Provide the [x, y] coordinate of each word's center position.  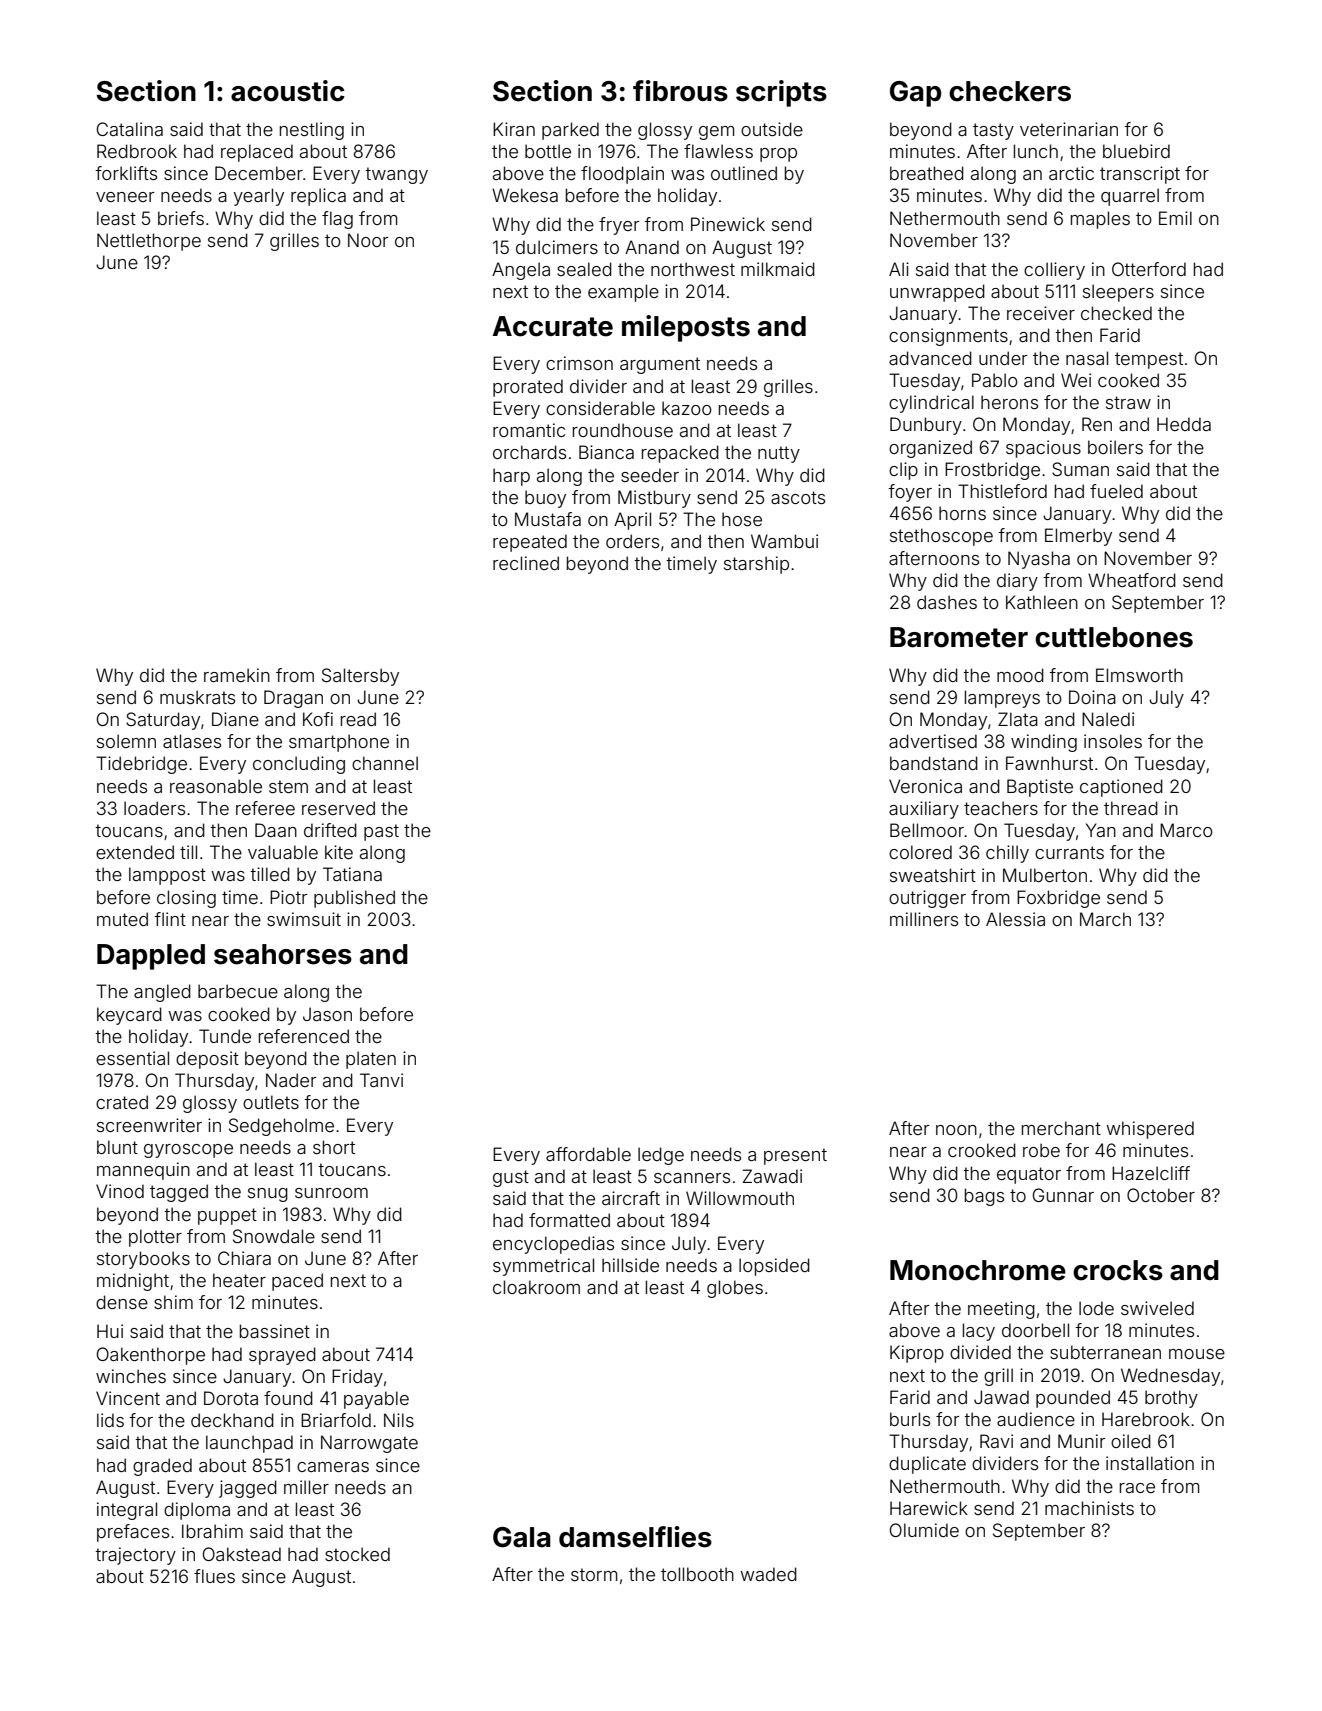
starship [756, 565]
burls [910, 1419]
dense [122, 1302]
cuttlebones [1114, 637]
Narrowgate [369, 1444]
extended [135, 852]
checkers [1010, 91]
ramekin [237, 675]
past [381, 832]
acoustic [288, 91]
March [1105, 919]
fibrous [680, 91]
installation [1150, 1463]
